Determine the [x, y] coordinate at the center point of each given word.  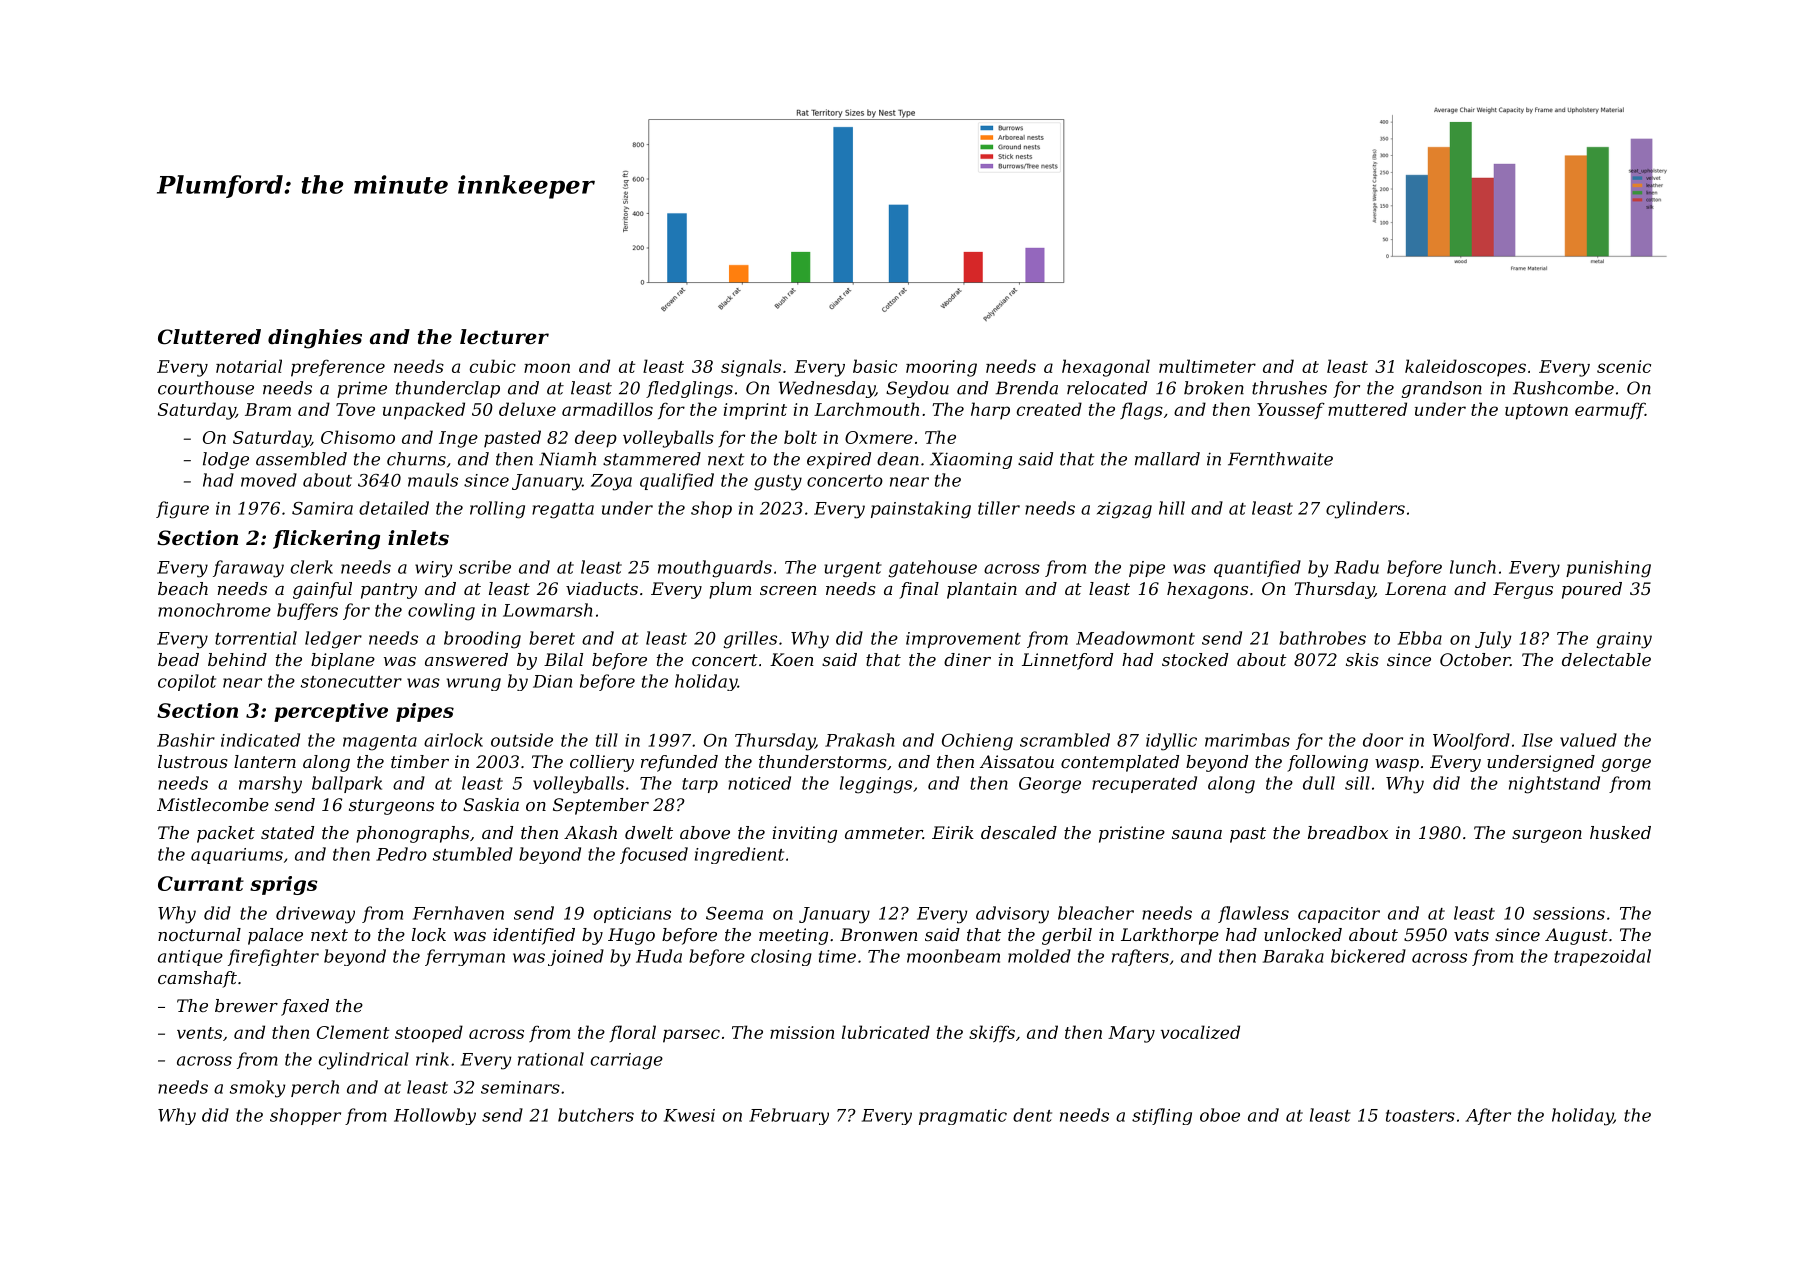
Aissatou [1017, 761]
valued [1588, 740]
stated [287, 832]
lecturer [504, 337]
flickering [326, 540]
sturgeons [391, 807]
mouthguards [715, 569]
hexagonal [1106, 368]
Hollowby [435, 1116]
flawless [1253, 914]
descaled [1019, 832]
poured [1592, 590]
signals [751, 368]
